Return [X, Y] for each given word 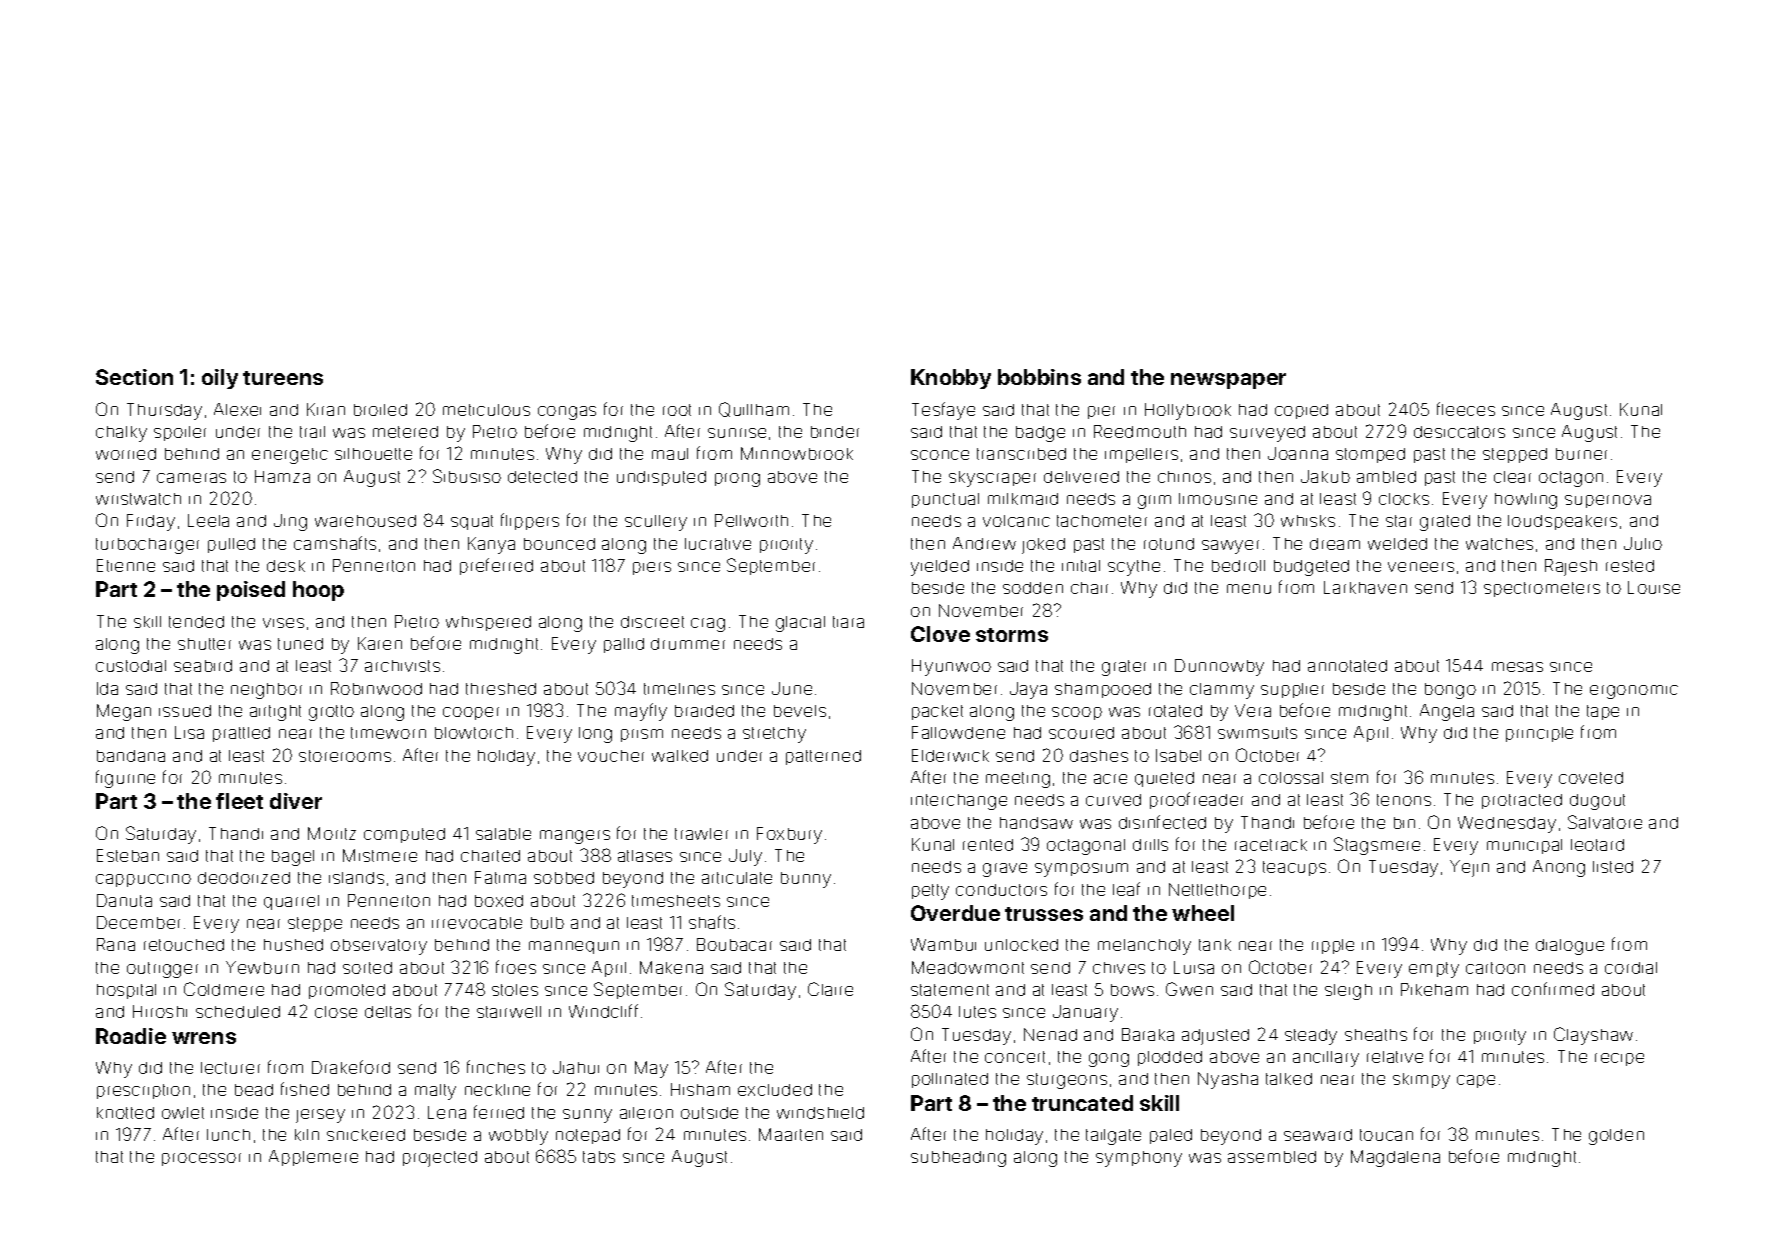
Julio [1643, 543]
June [792, 688]
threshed [501, 689]
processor [201, 1159]
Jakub [1325, 476]
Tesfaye [943, 411]
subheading [958, 1159]
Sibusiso [467, 476]
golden [1616, 1137]
